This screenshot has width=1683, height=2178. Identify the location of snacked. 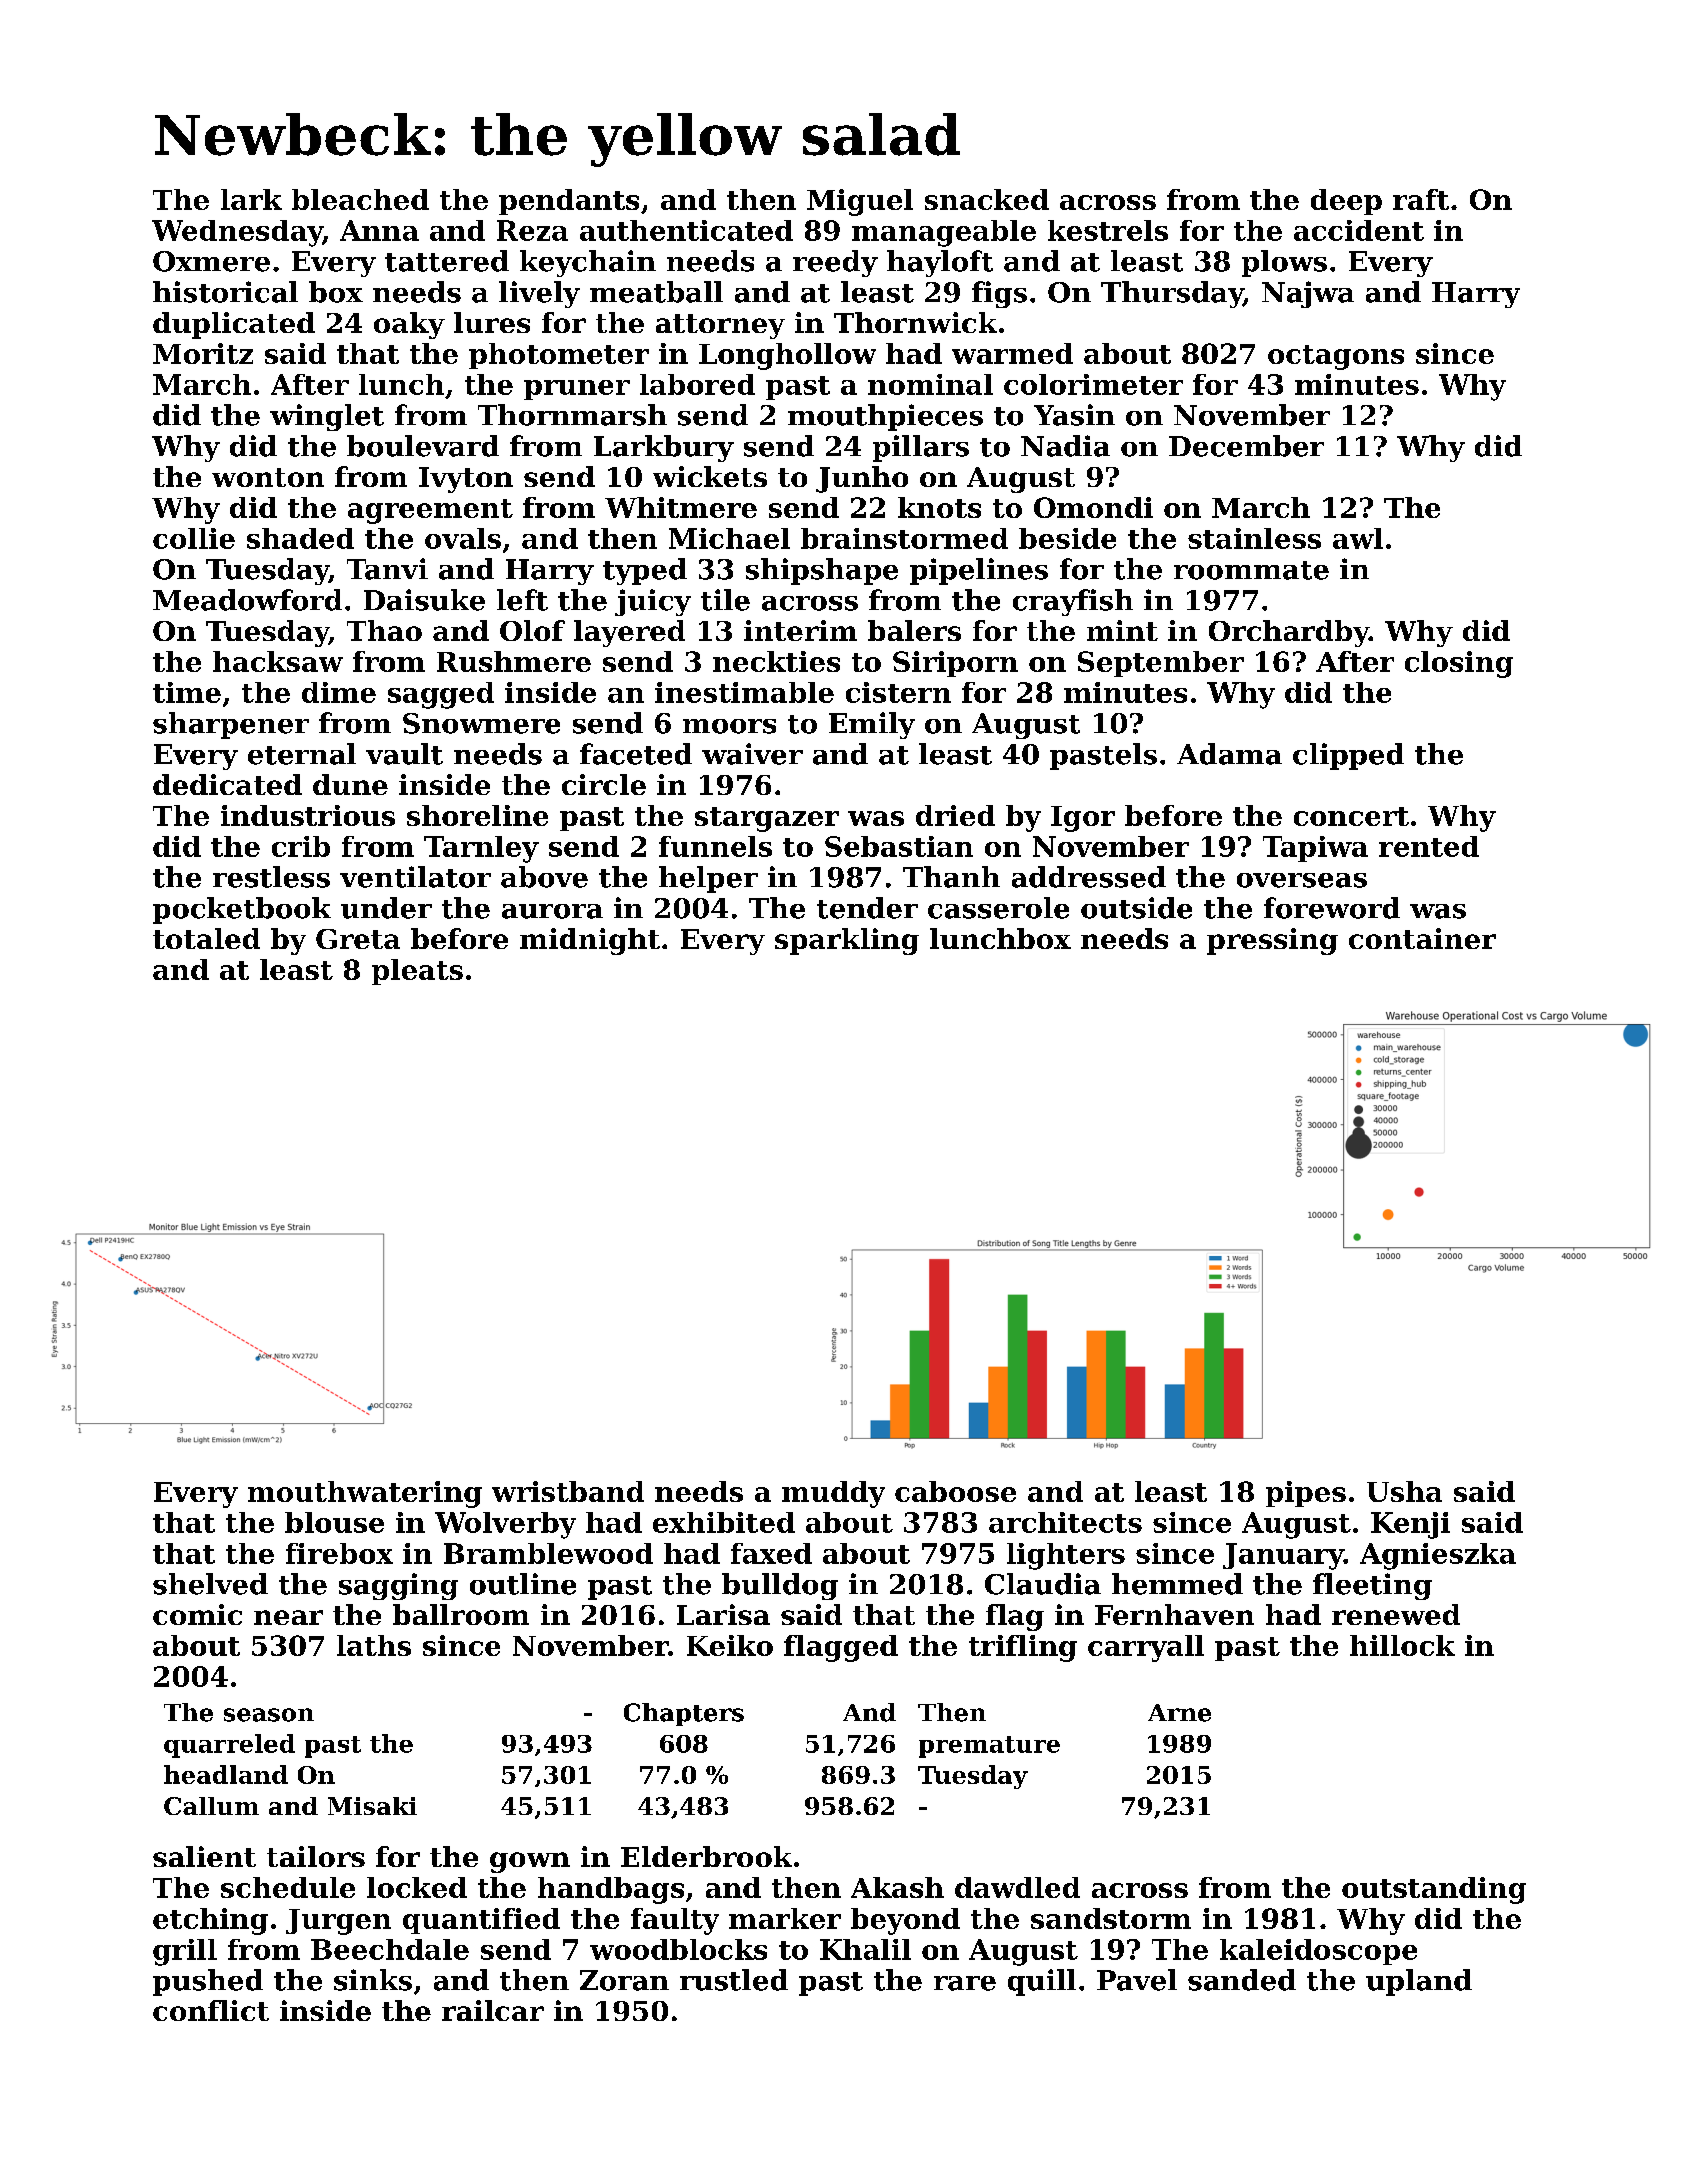
(987, 199).
